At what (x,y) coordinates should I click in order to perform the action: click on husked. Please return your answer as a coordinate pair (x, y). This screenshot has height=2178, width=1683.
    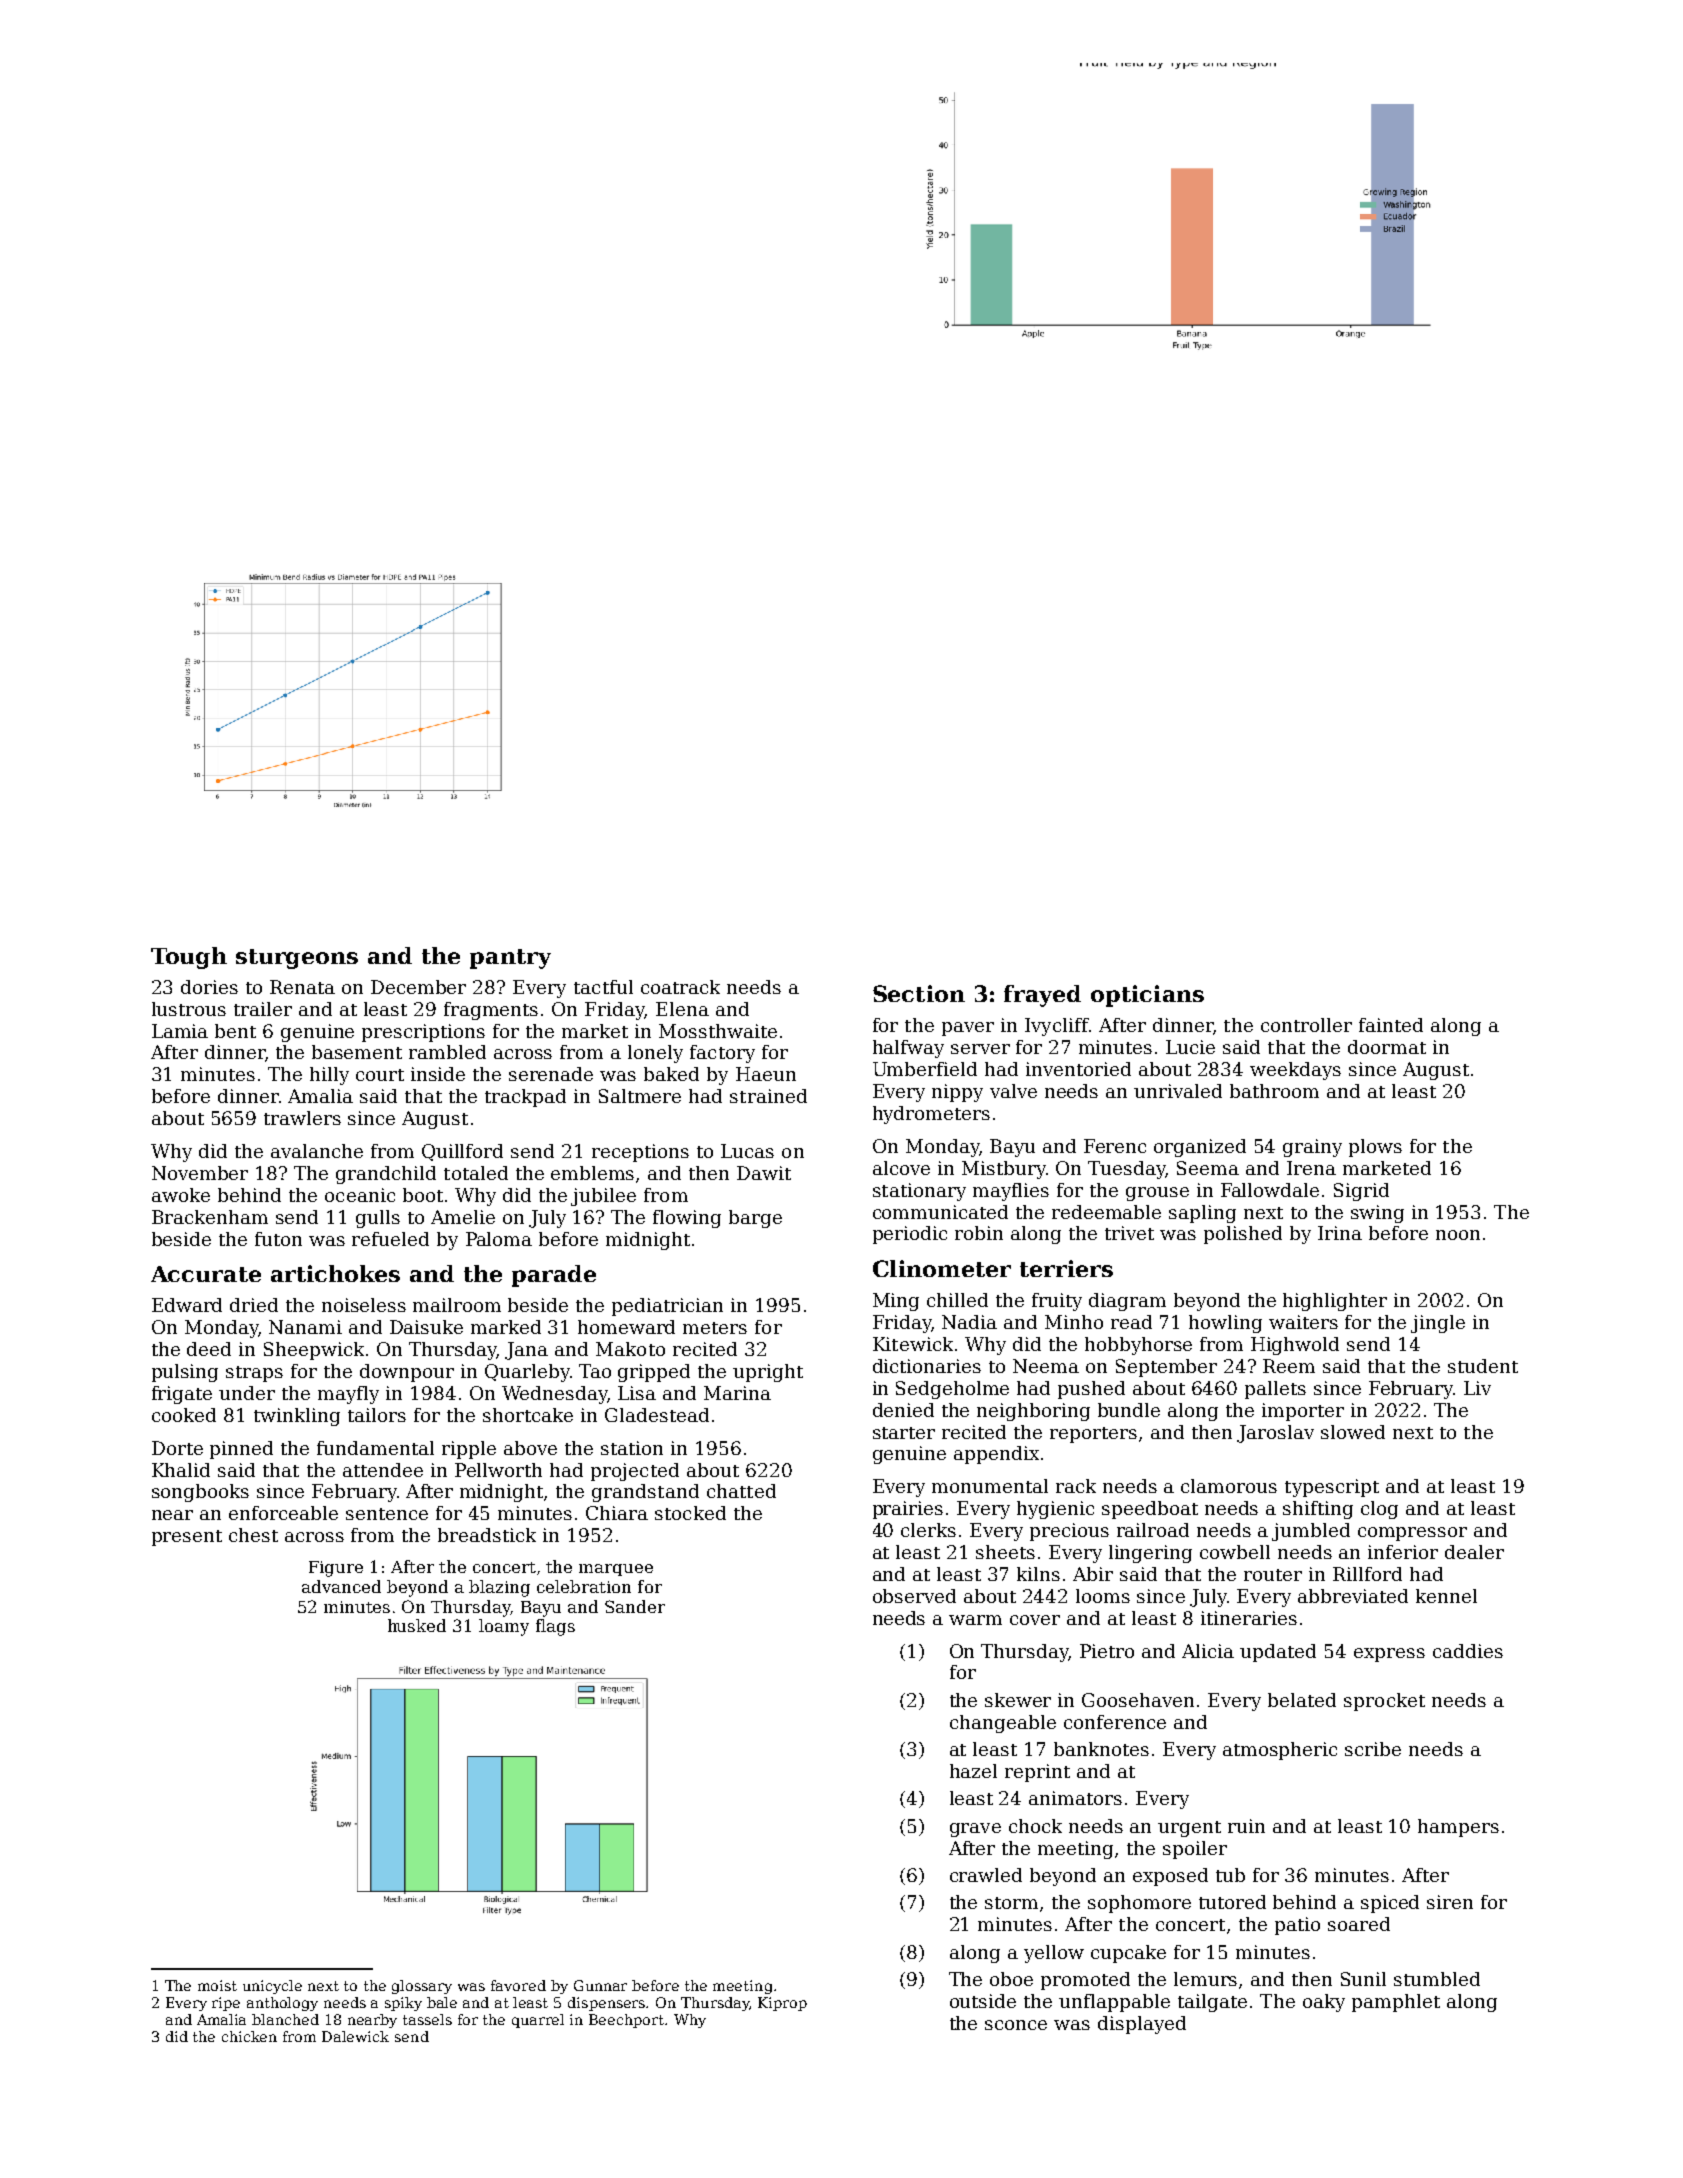
    Looking at the image, I should click on (417, 1625).
